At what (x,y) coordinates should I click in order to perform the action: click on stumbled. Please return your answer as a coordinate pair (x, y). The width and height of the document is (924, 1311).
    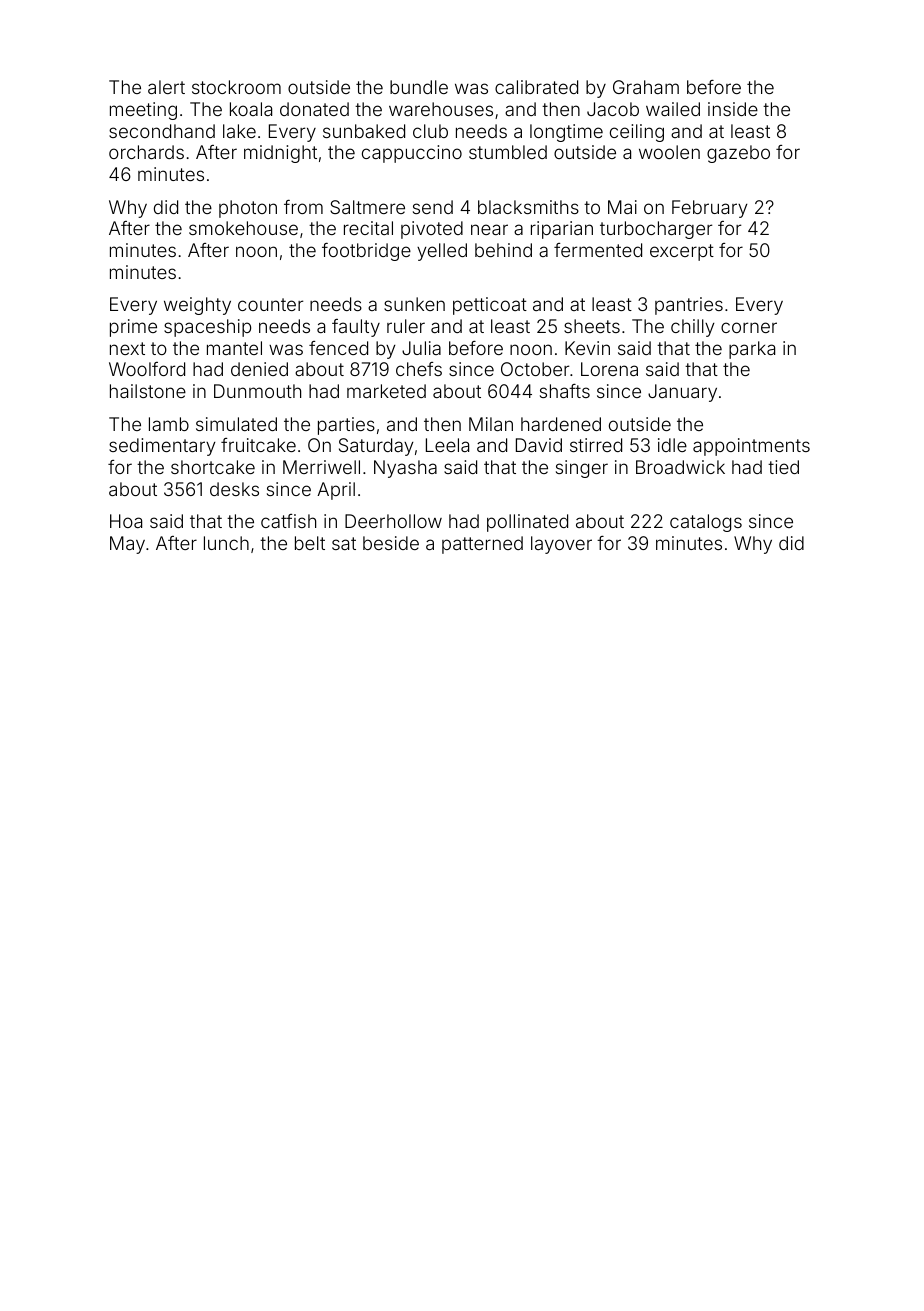
    Looking at the image, I should click on (508, 152).
